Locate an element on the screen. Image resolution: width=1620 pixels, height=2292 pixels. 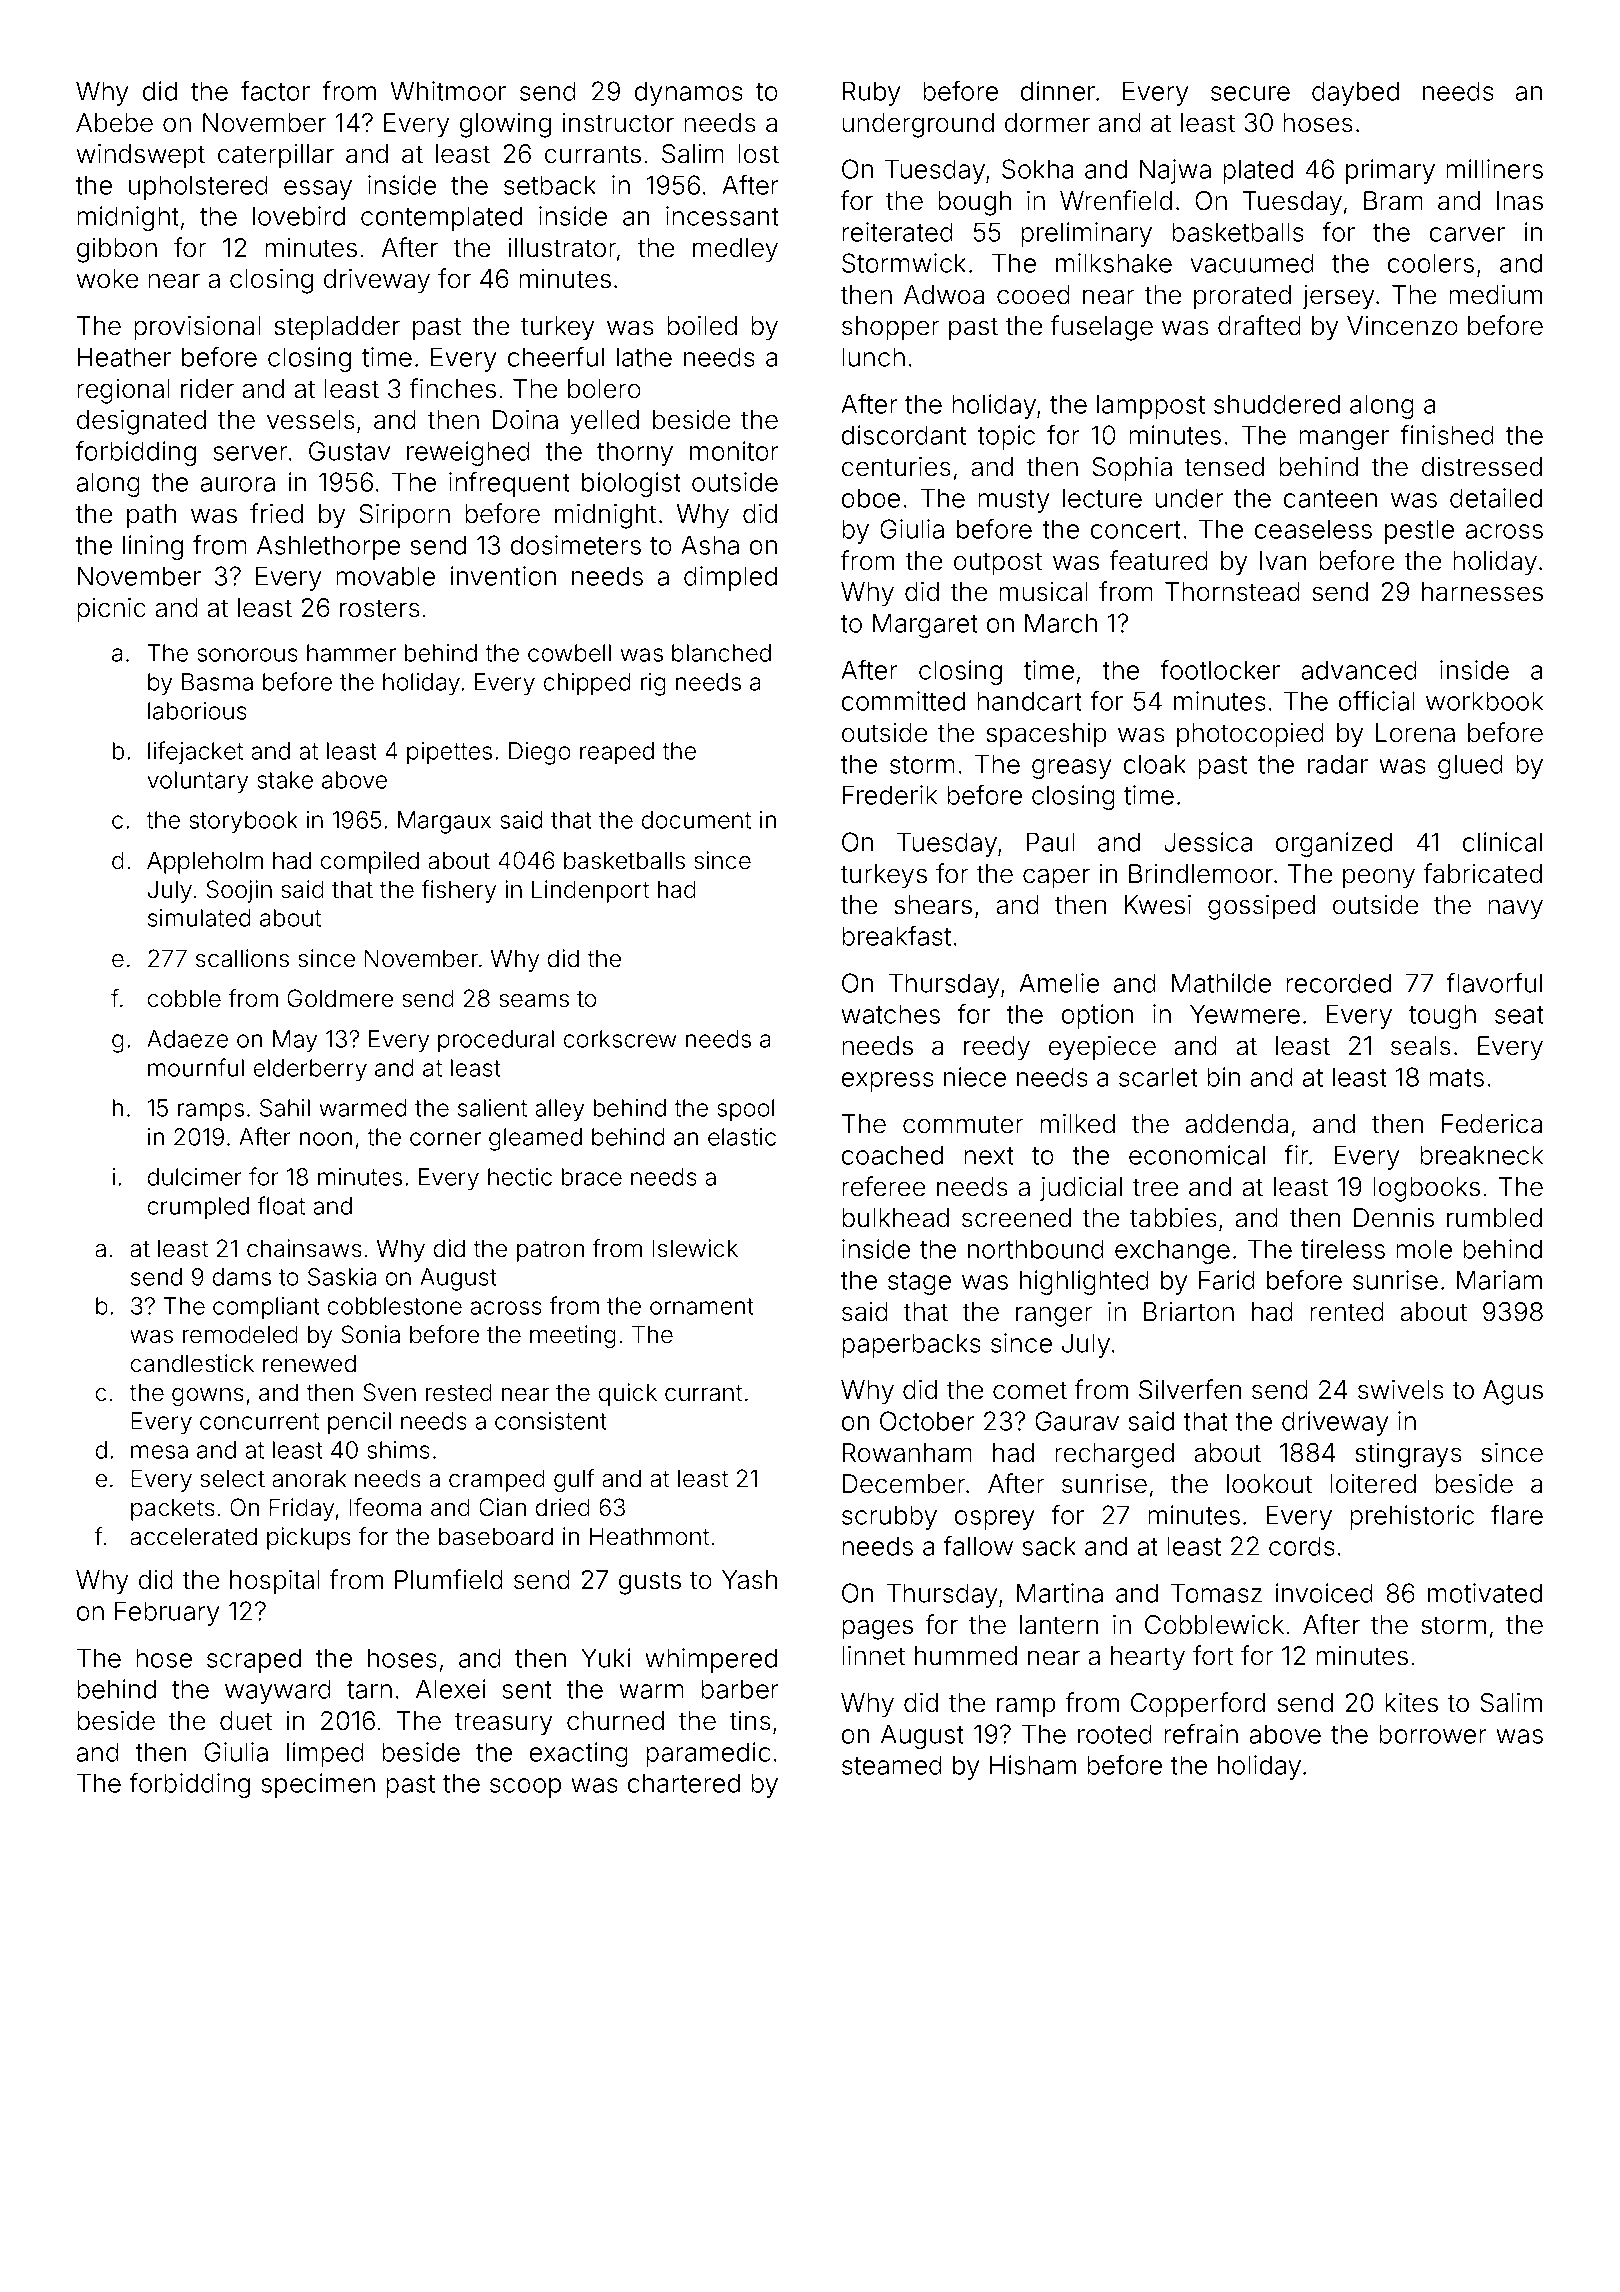
gibbon is located at coordinates (117, 250).
